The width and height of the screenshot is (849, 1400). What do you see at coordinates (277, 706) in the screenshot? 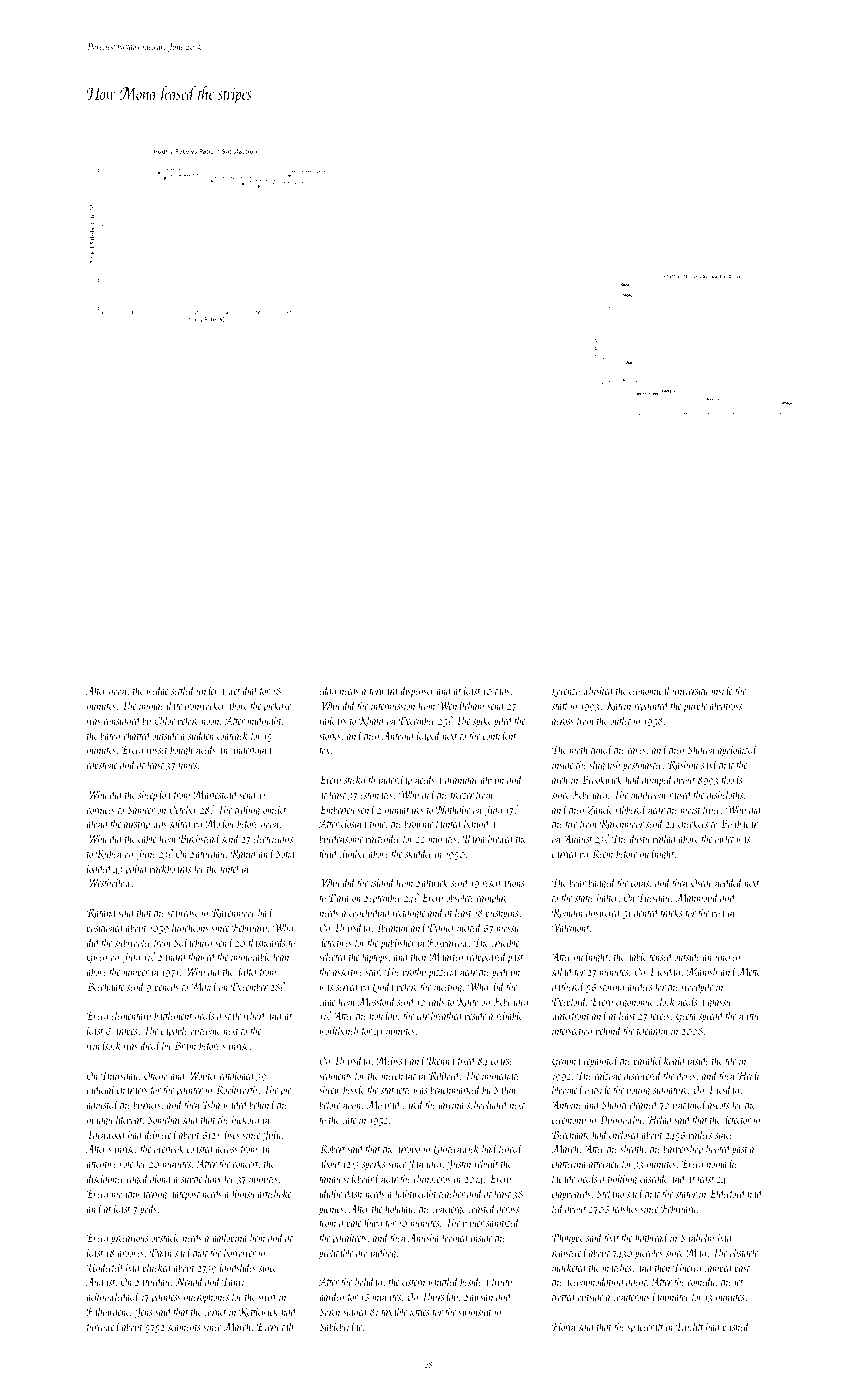
I see `pickaxe` at bounding box center [277, 706].
